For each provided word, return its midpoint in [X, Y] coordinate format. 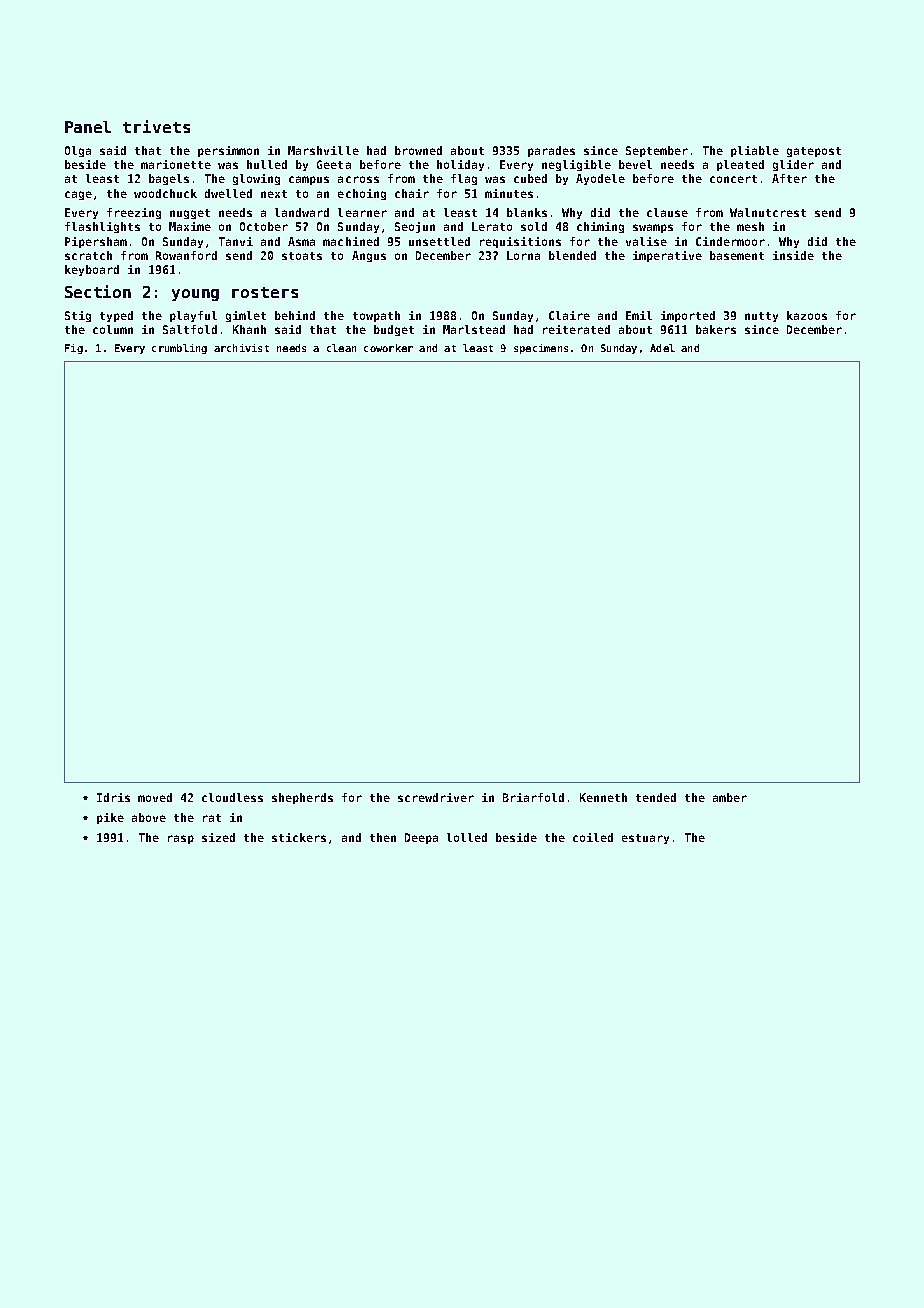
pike [110, 818]
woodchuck [165, 193]
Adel [662, 348]
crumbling [179, 349]
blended [572, 255]
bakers [716, 329]
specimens [541, 349]
